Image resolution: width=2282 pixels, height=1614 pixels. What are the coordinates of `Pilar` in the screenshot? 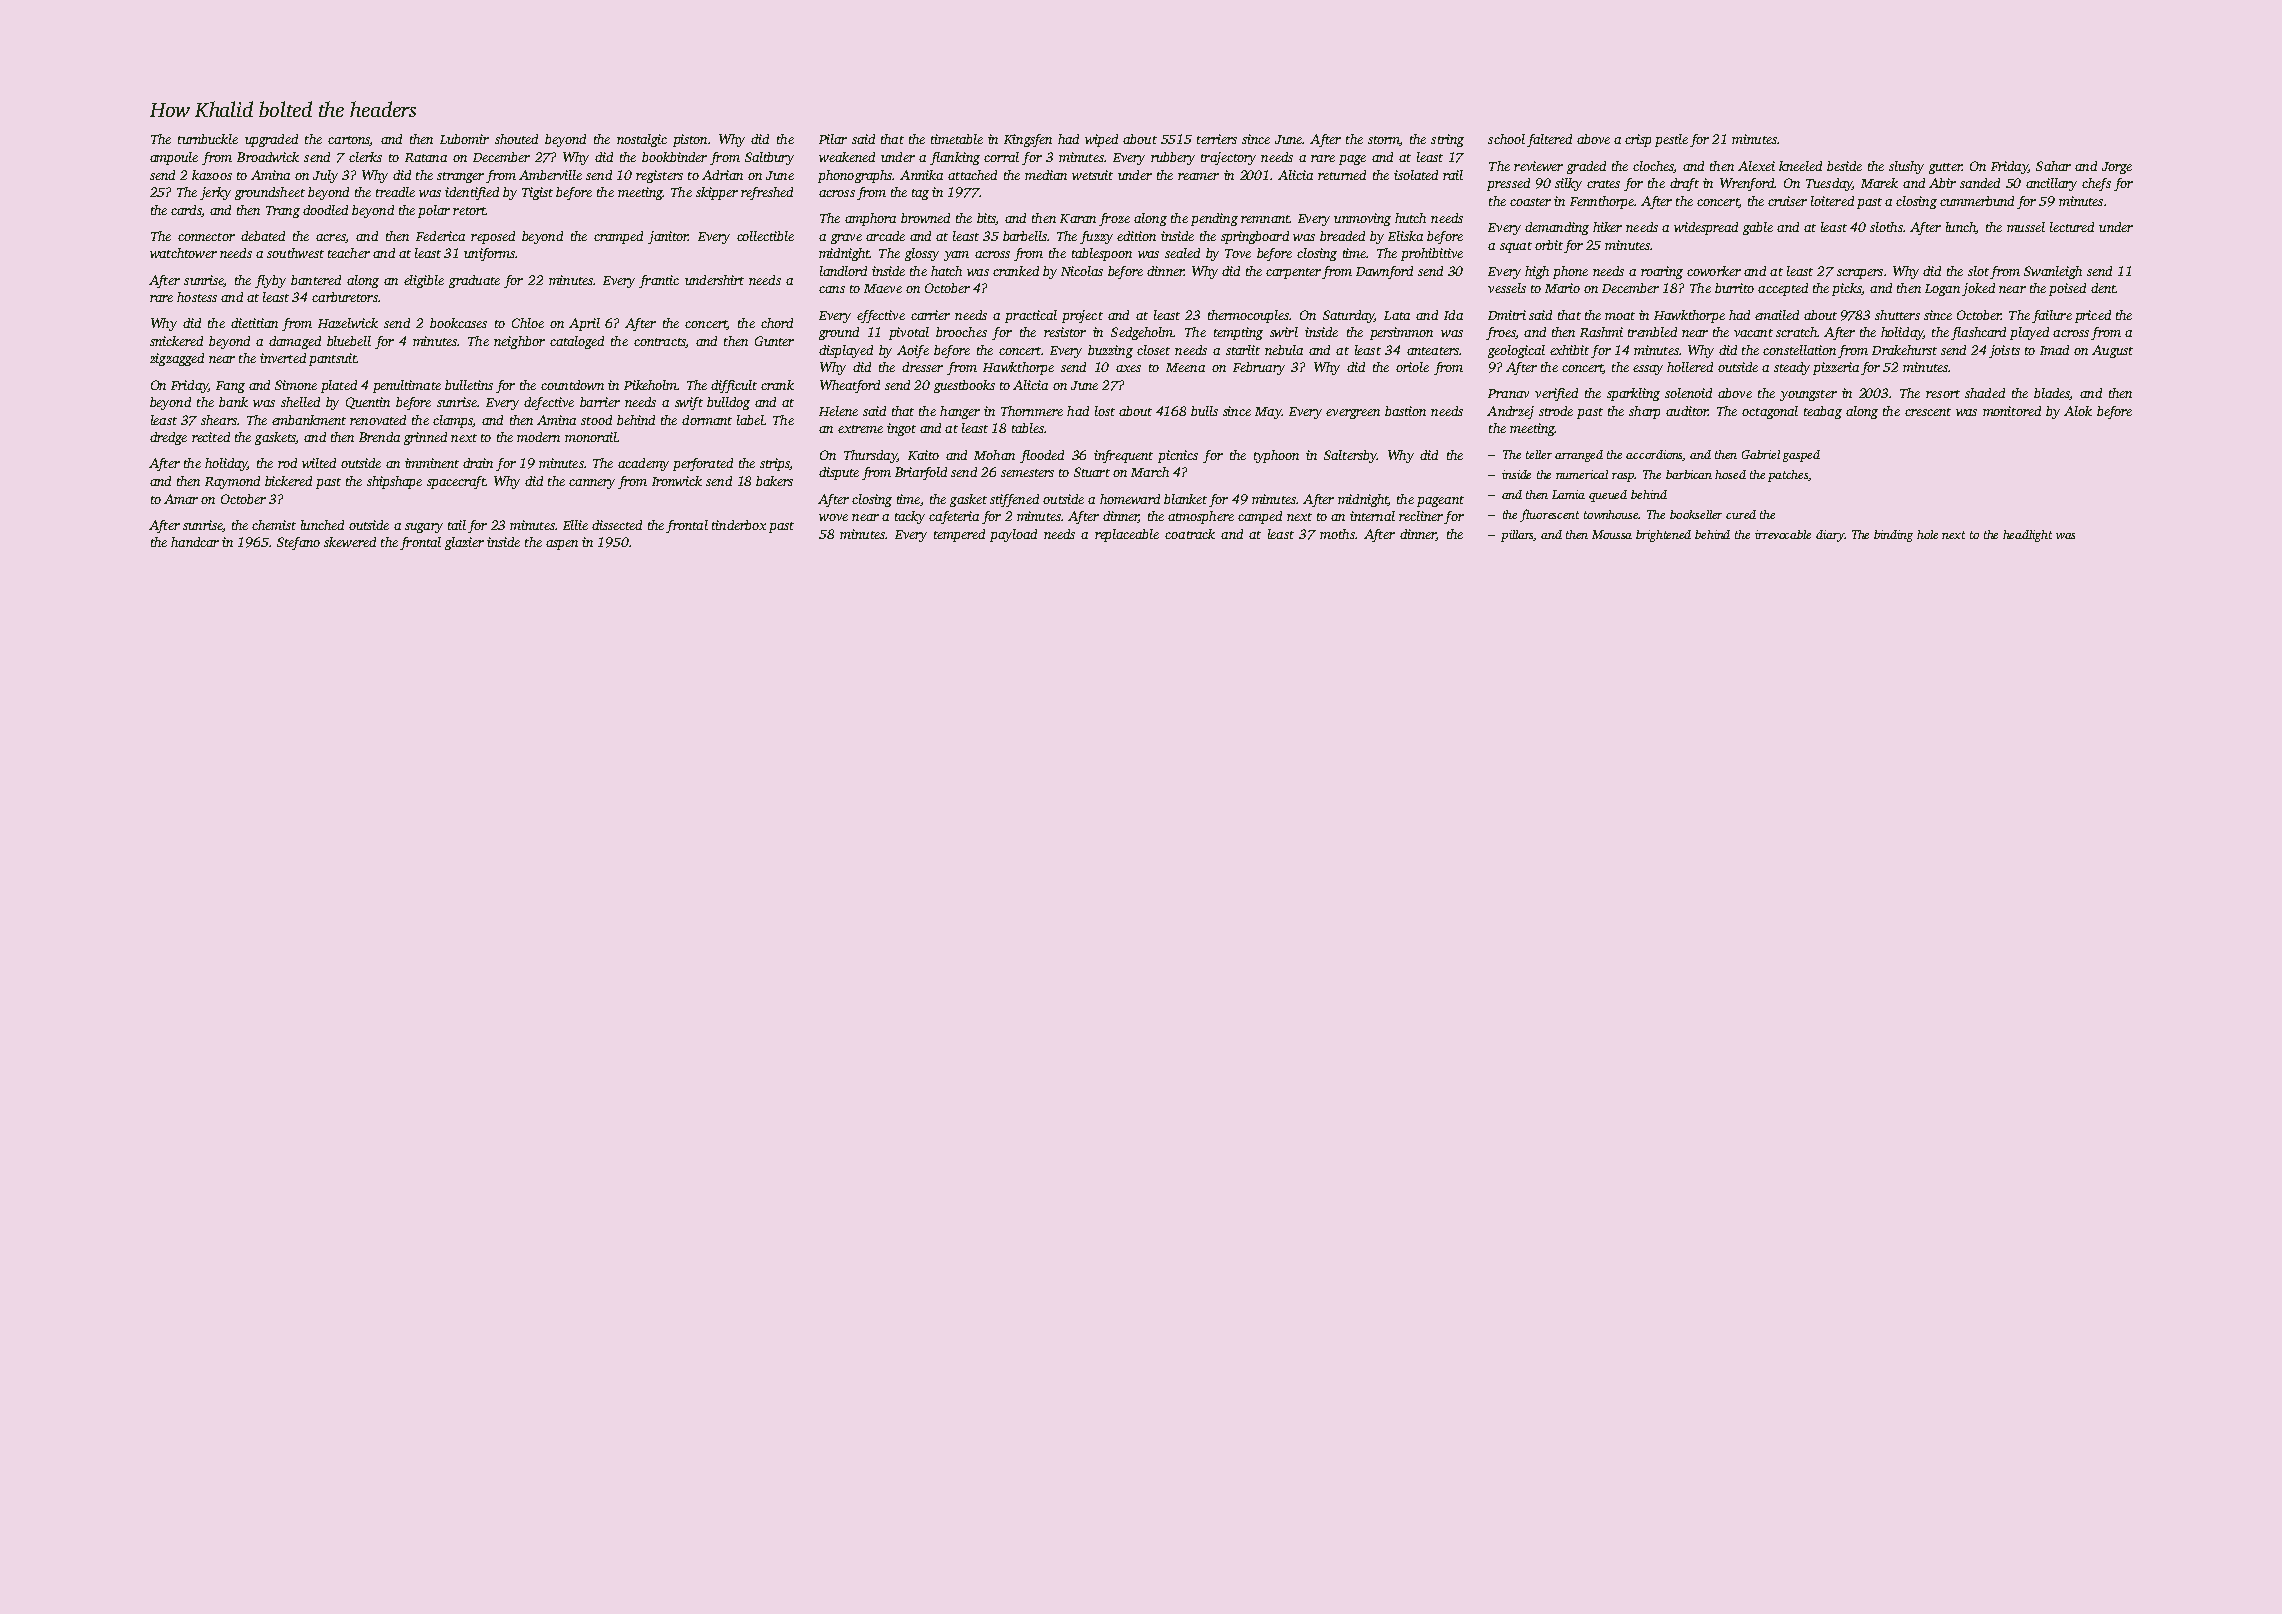 It's located at (833, 139).
